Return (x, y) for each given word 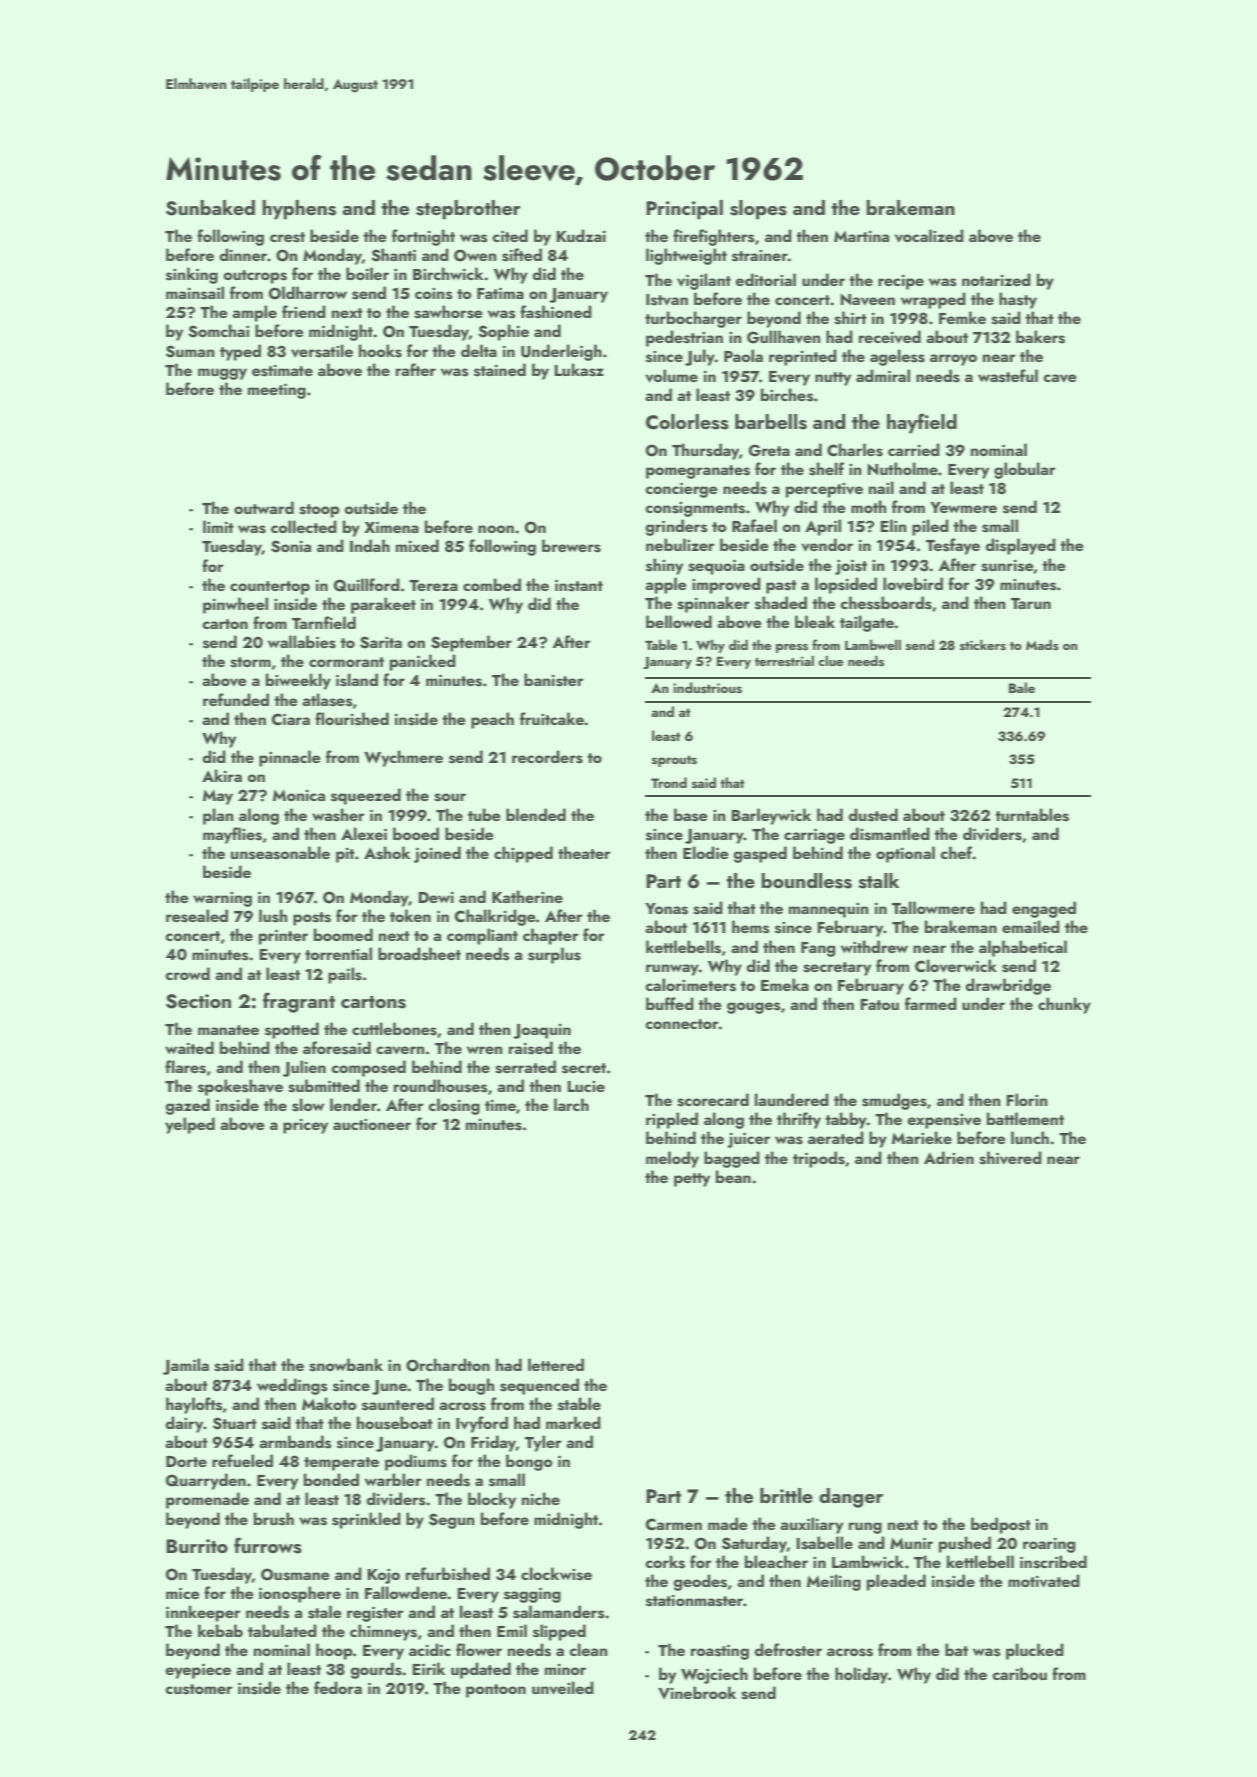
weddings (292, 1386)
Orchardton (448, 1365)
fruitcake (552, 718)
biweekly (298, 681)
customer (199, 1689)
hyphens (299, 210)
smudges (894, 1101)
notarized (996, 279)
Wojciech (714, 1675)
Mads (1042, 644)
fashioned (556, 312)
